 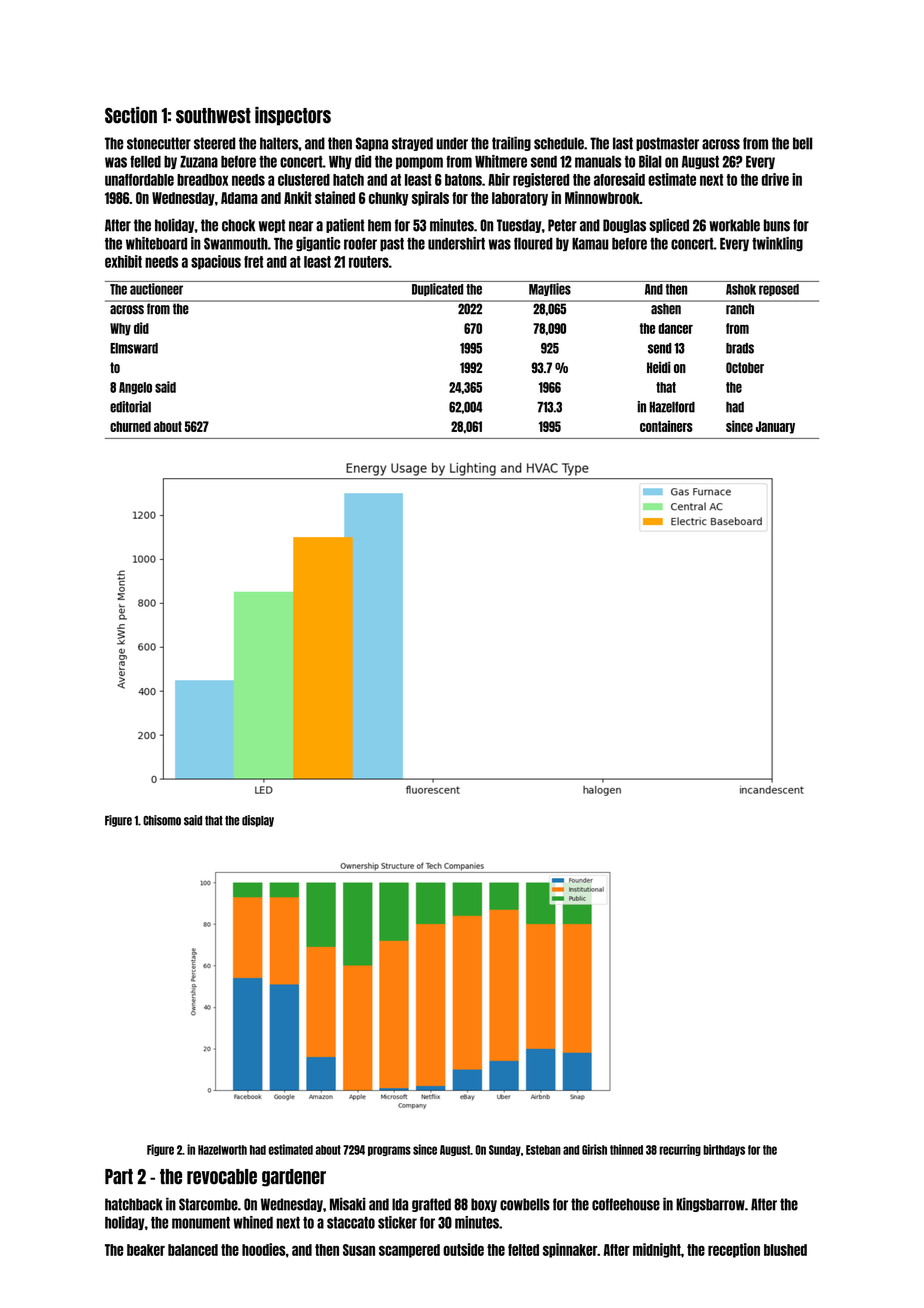 I want to click on birthdays, so click(x=724, y=1150).
